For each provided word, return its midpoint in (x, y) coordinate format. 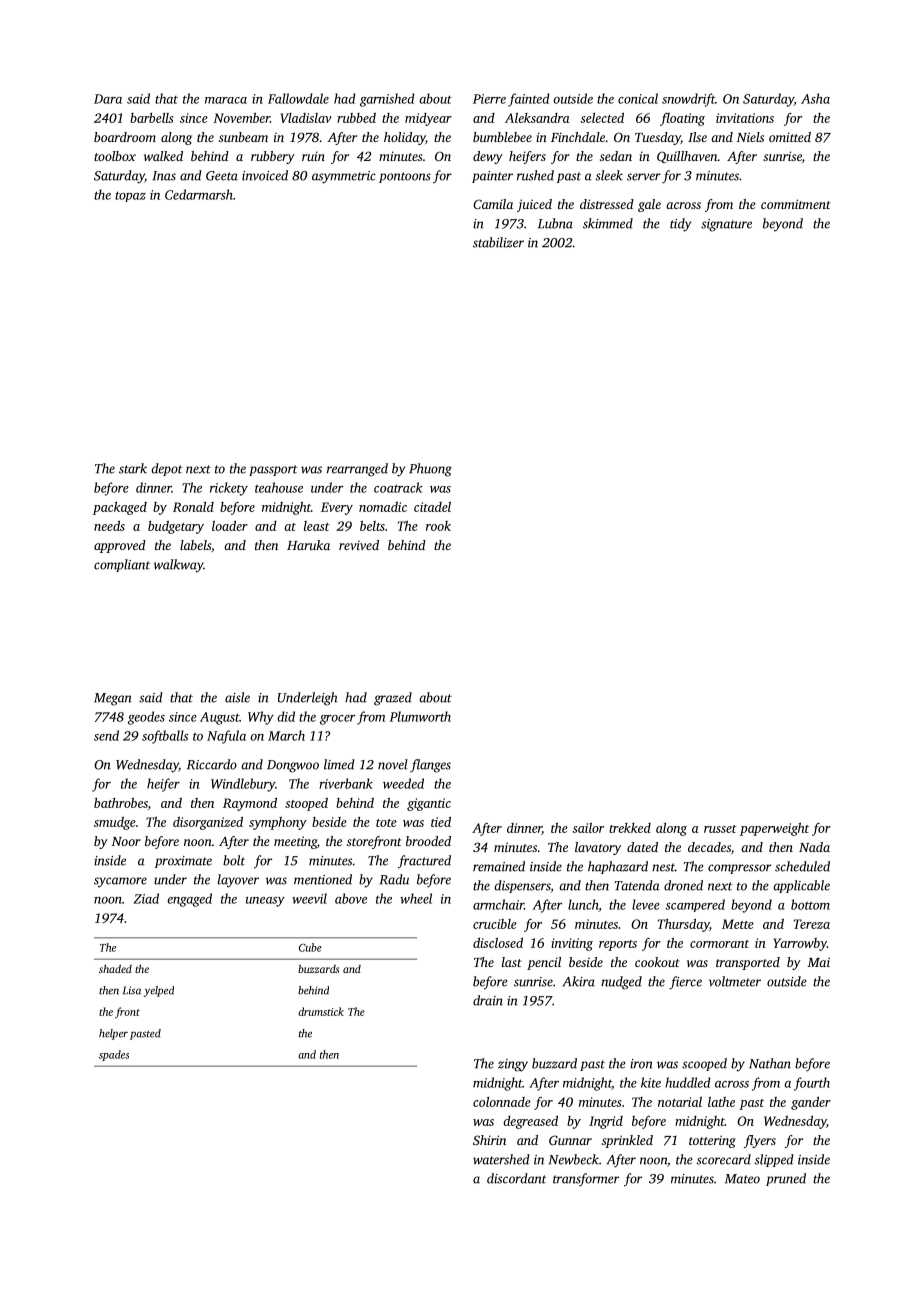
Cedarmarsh (199, 194)
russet (720, 829)
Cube (310, 947)
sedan (616, 156)
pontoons (405, 177)
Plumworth (420, 716)
